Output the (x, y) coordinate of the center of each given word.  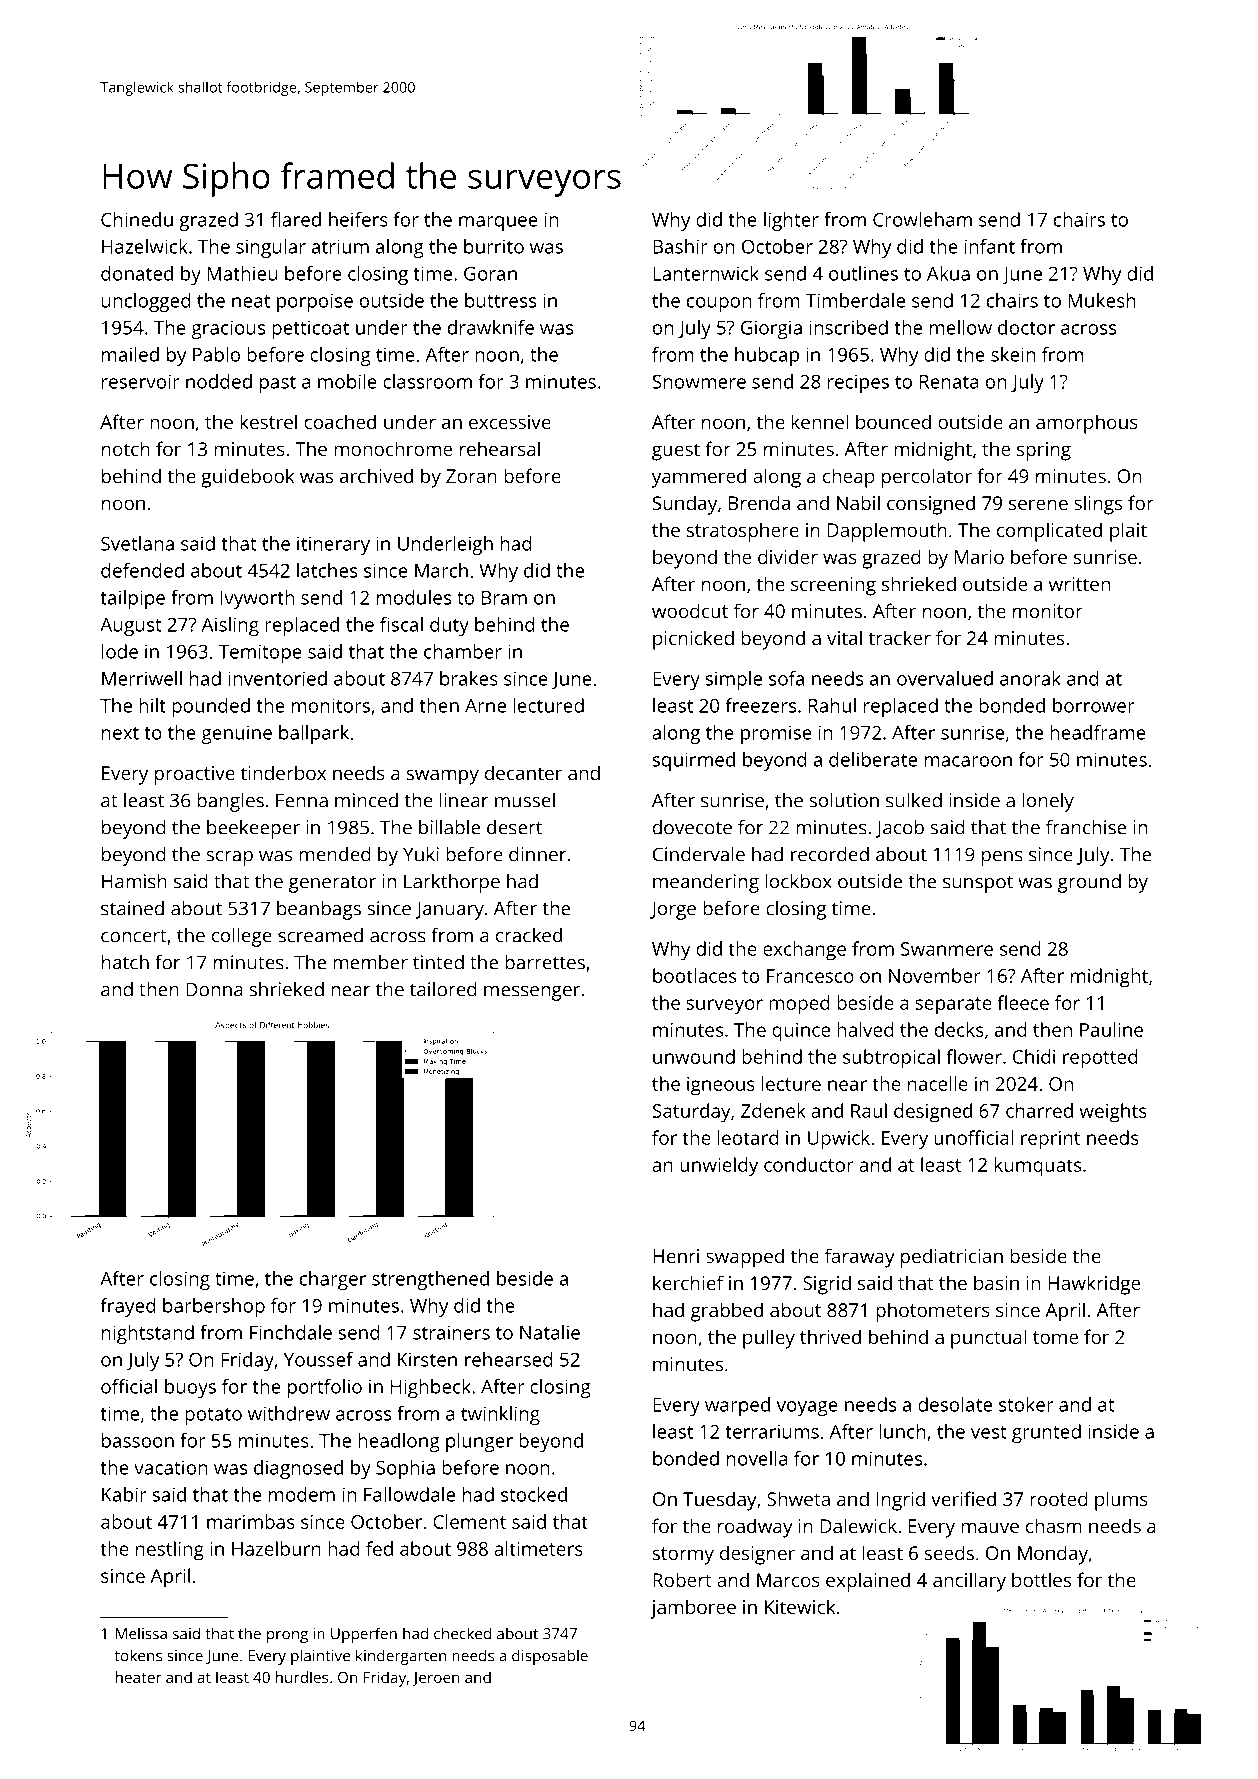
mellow (961, 327)
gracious (228, 329)
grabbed (727, 1312)
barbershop (214, 1307)
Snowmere (699, 382)
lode (120, 651)
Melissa (141, 1633)
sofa (786, 678)
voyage (807, 1408)
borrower (1094, 705)
